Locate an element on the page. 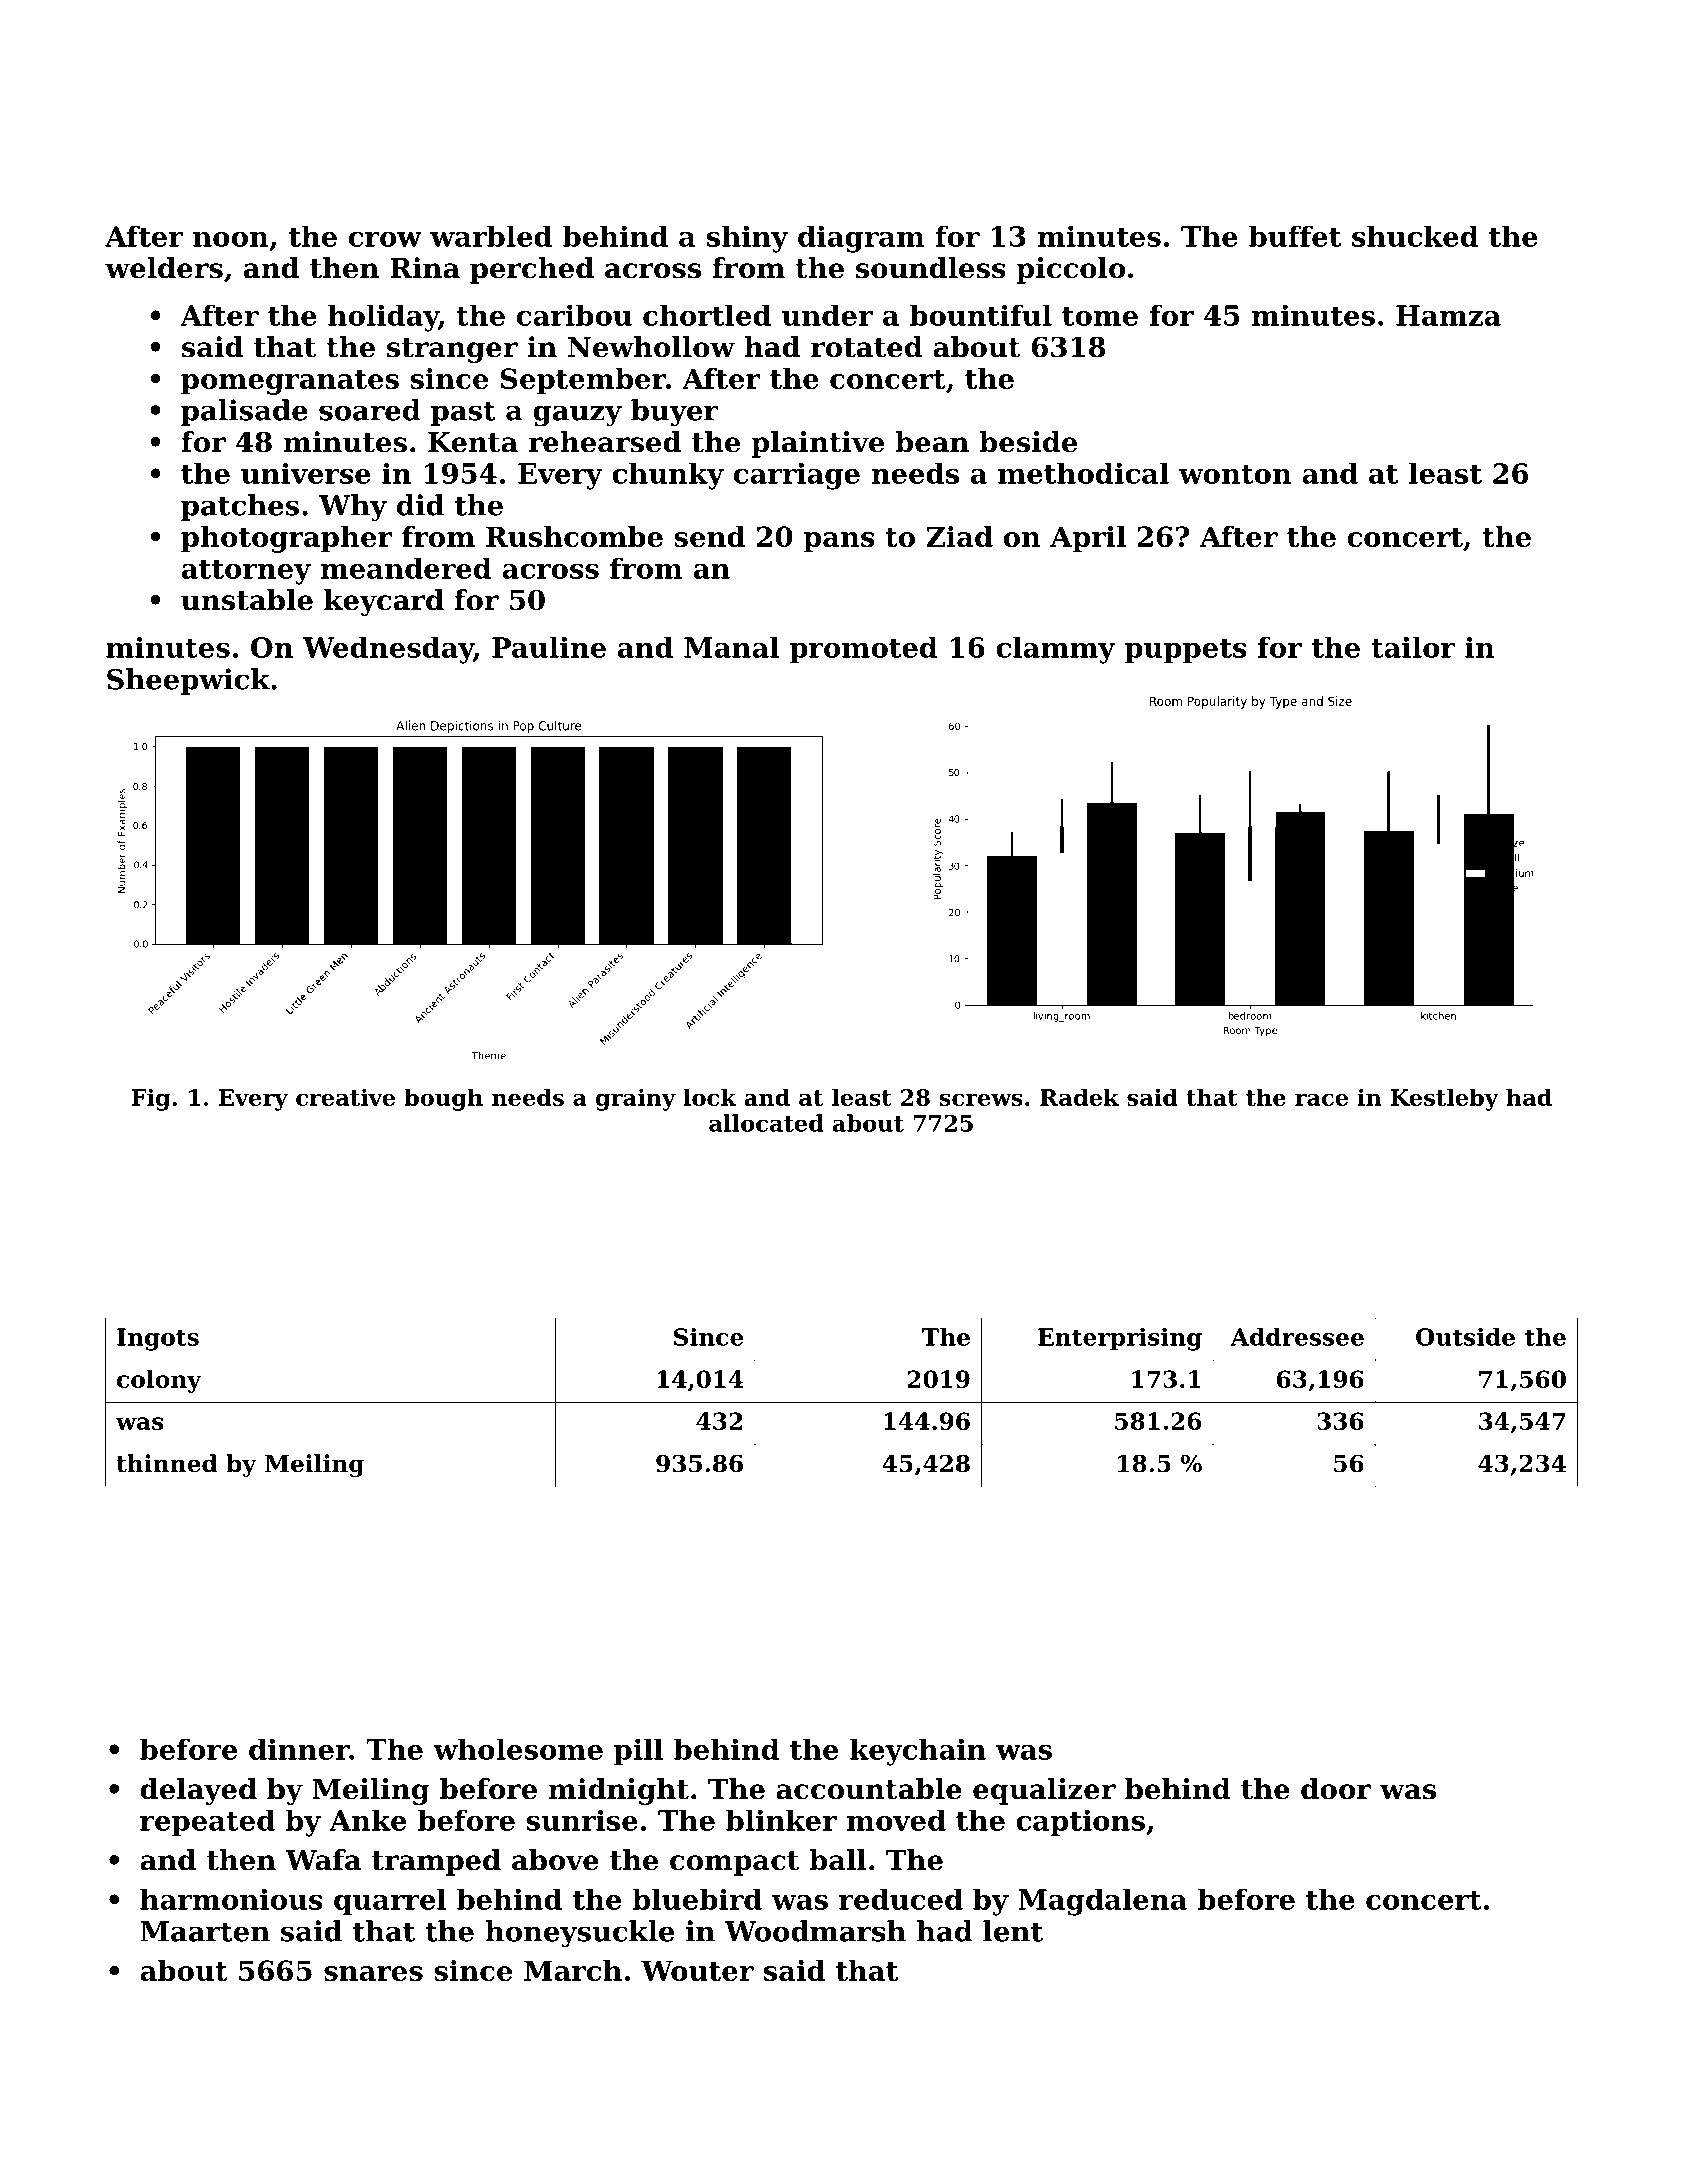  Kestleby is located at coordinates (1445, 1099).
